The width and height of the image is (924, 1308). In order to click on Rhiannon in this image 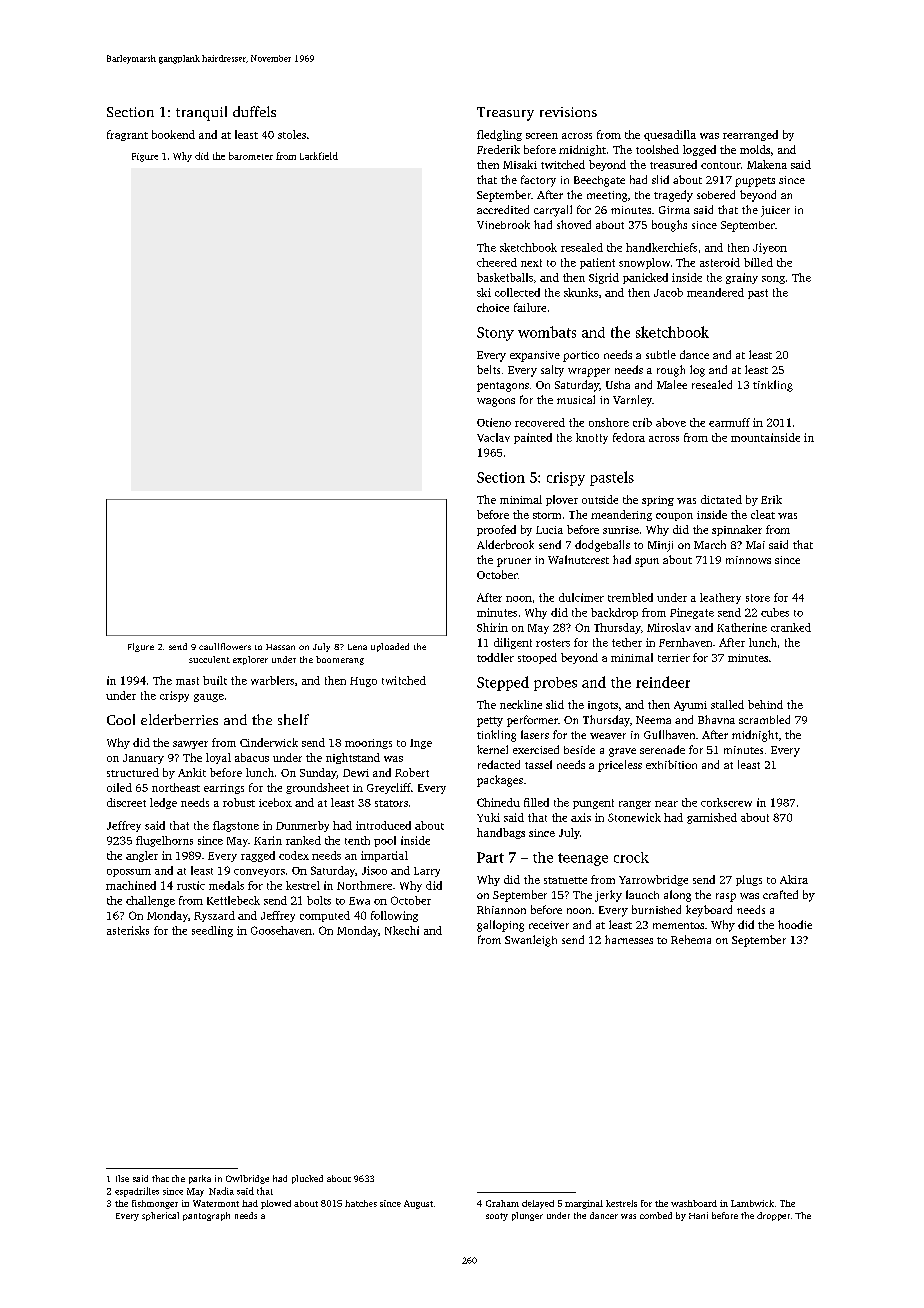, I will do `click(501, 910)`.
